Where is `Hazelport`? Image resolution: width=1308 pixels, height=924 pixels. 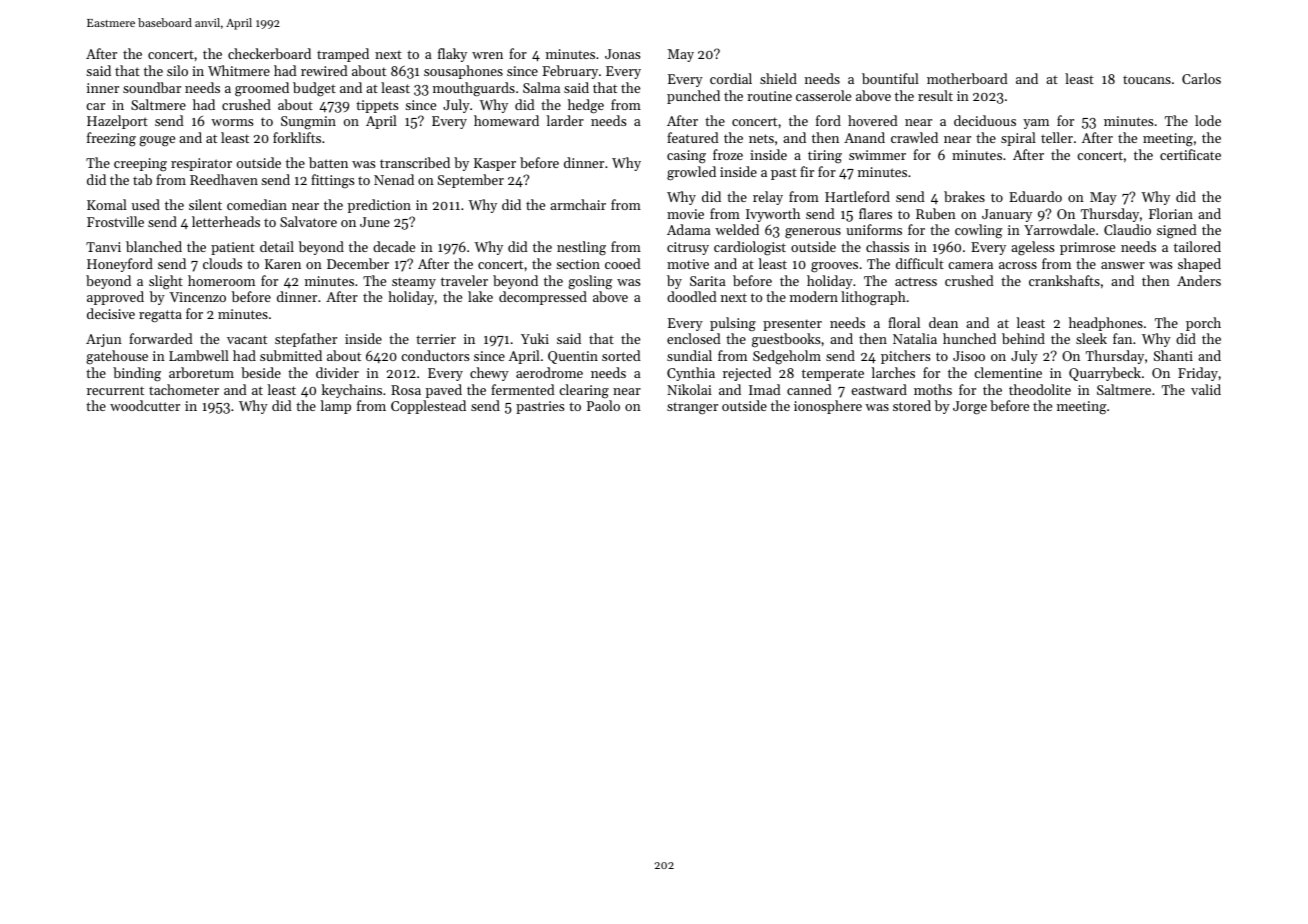
Hazelport is located at coordinates (117, 122).
